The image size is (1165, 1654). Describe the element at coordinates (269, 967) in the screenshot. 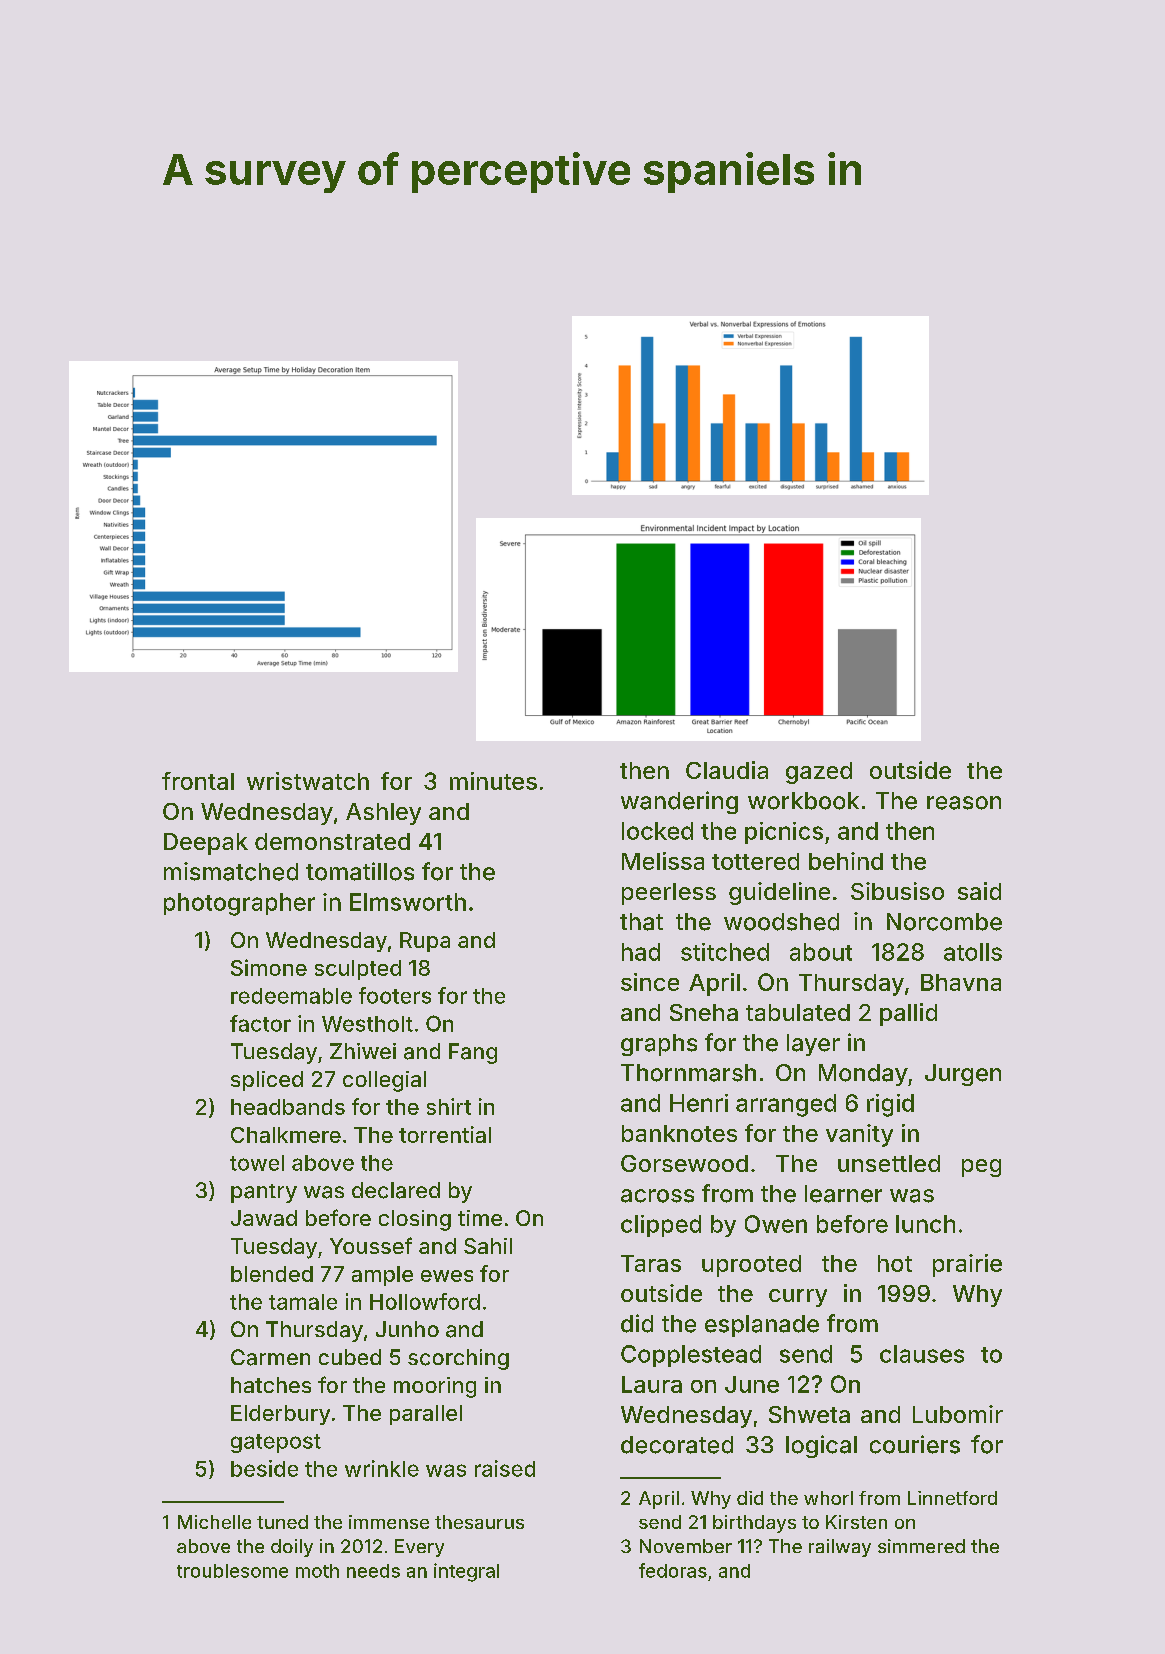

I see `Simone` at that location.
